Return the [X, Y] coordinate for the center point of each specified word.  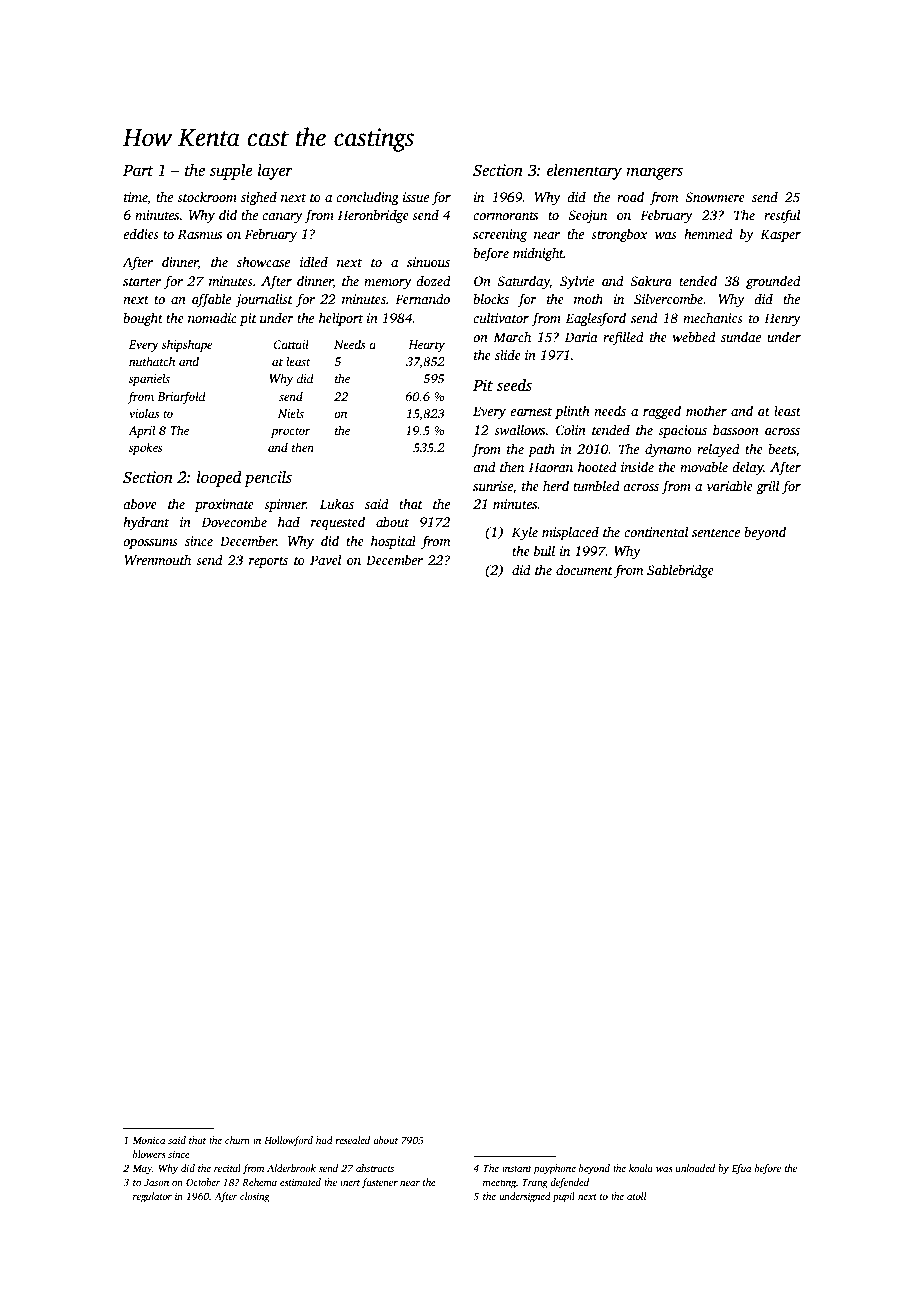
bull [544, 550]
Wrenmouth [157, 560]
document [584, 569]
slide [508, 355]
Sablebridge [680, 571]
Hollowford [288, 1141]
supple [231, 172]
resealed [352, 1140]
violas [144, 413]
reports [268, 562]
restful [782, 216]
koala [641, 1168]
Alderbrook [291, 1168]
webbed [694, 336]
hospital [393, 542]
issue [416, 197]
